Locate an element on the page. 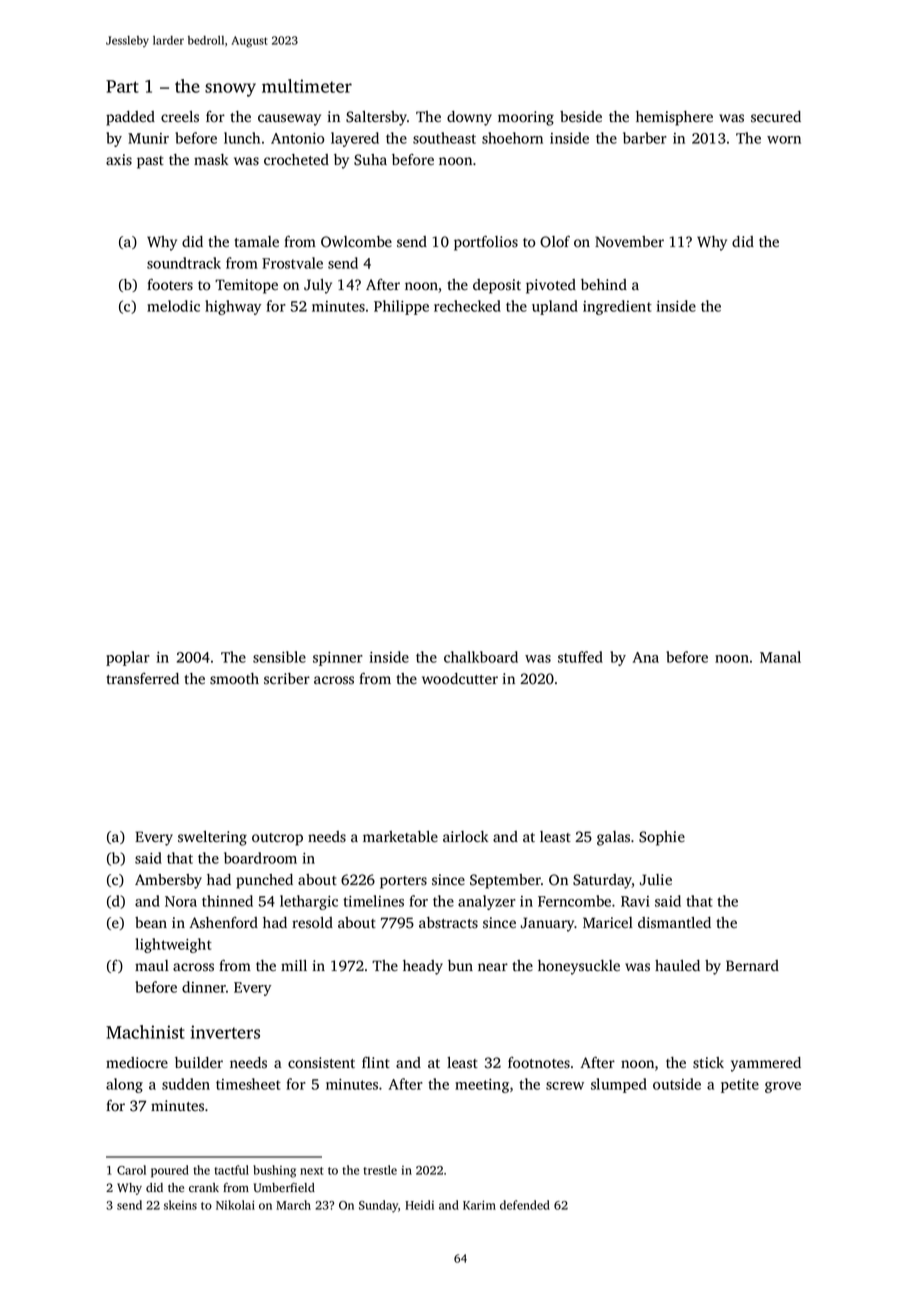  Saltersby is located at coordinates (376, 118).
